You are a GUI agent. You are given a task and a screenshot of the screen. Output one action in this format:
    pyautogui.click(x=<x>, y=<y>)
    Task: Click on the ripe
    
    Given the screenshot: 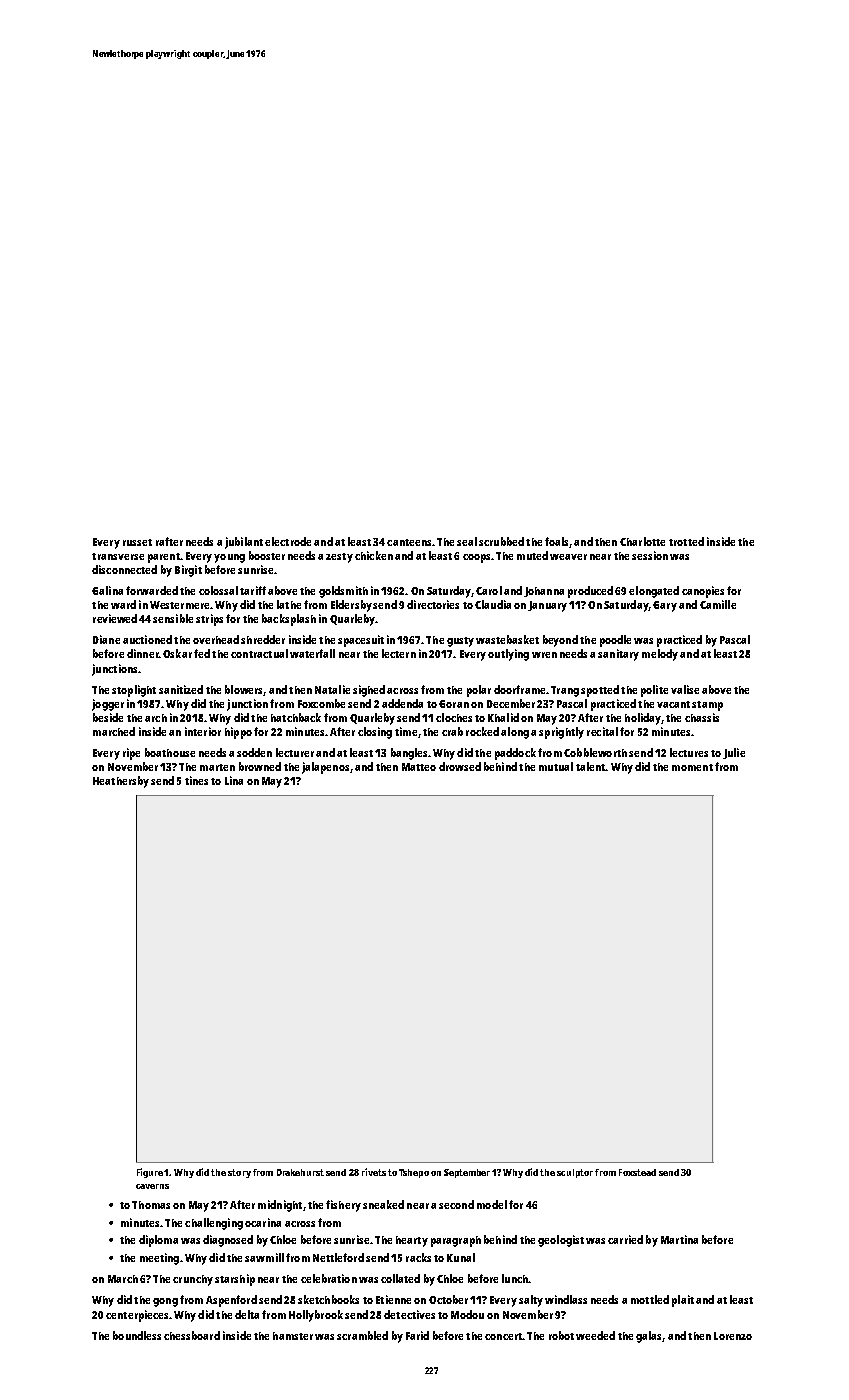 What is the action you would take?
    pyautogui.click(x=131, y=754)
